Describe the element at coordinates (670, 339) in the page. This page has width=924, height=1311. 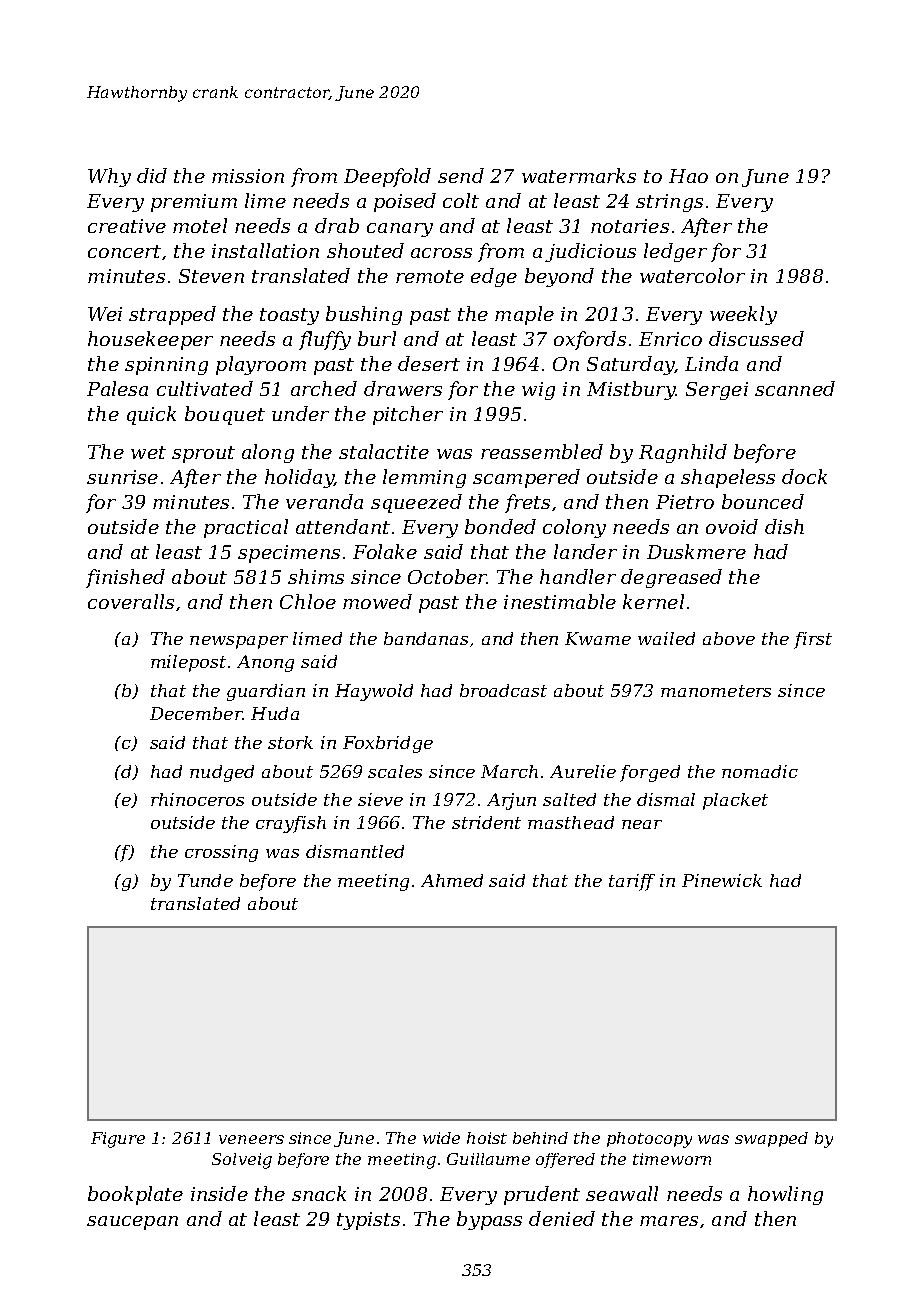
I see `Enrico` at that location.
